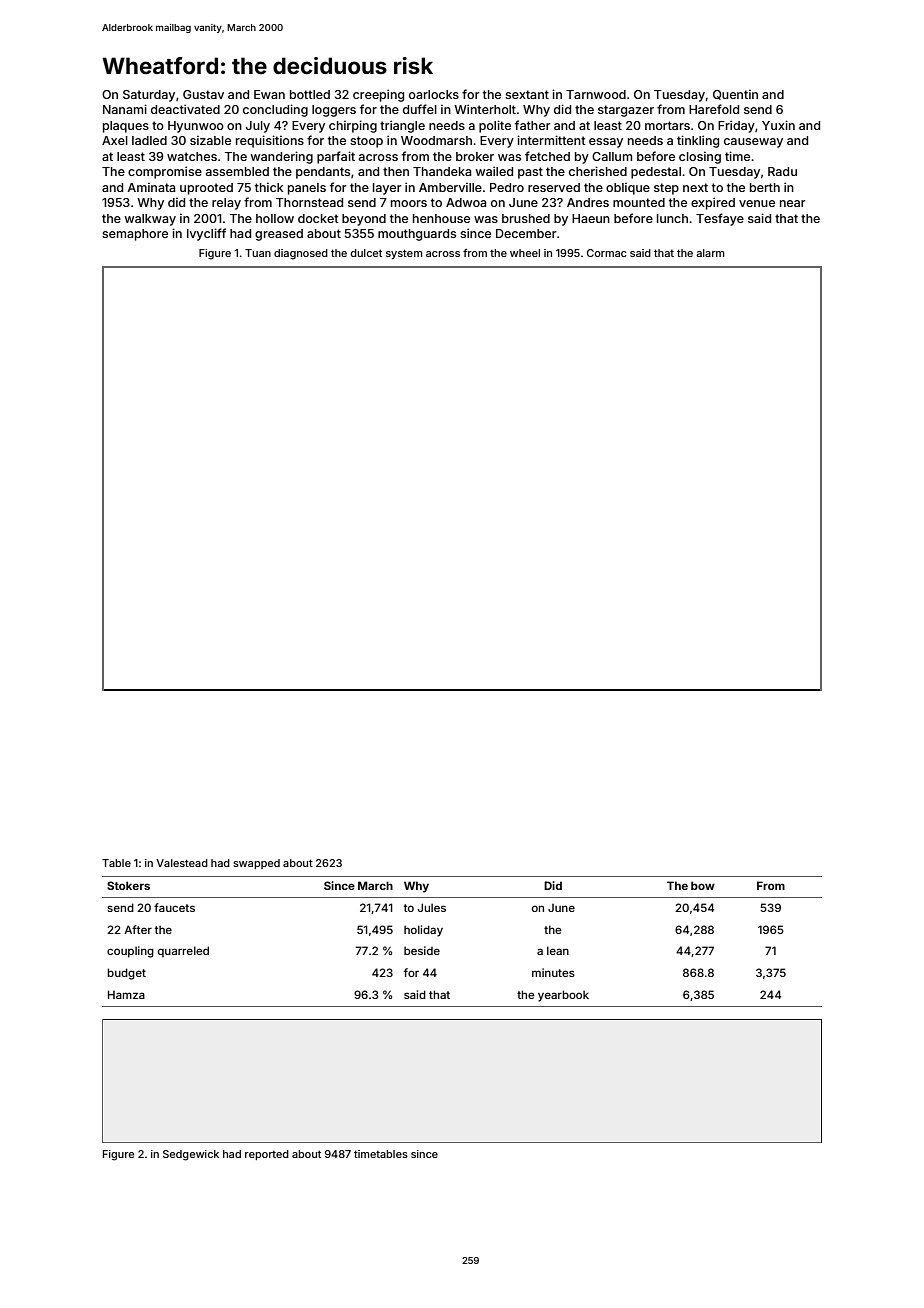 This document has height=1308, width=924. I want to click on bow, so click(703, 885).
